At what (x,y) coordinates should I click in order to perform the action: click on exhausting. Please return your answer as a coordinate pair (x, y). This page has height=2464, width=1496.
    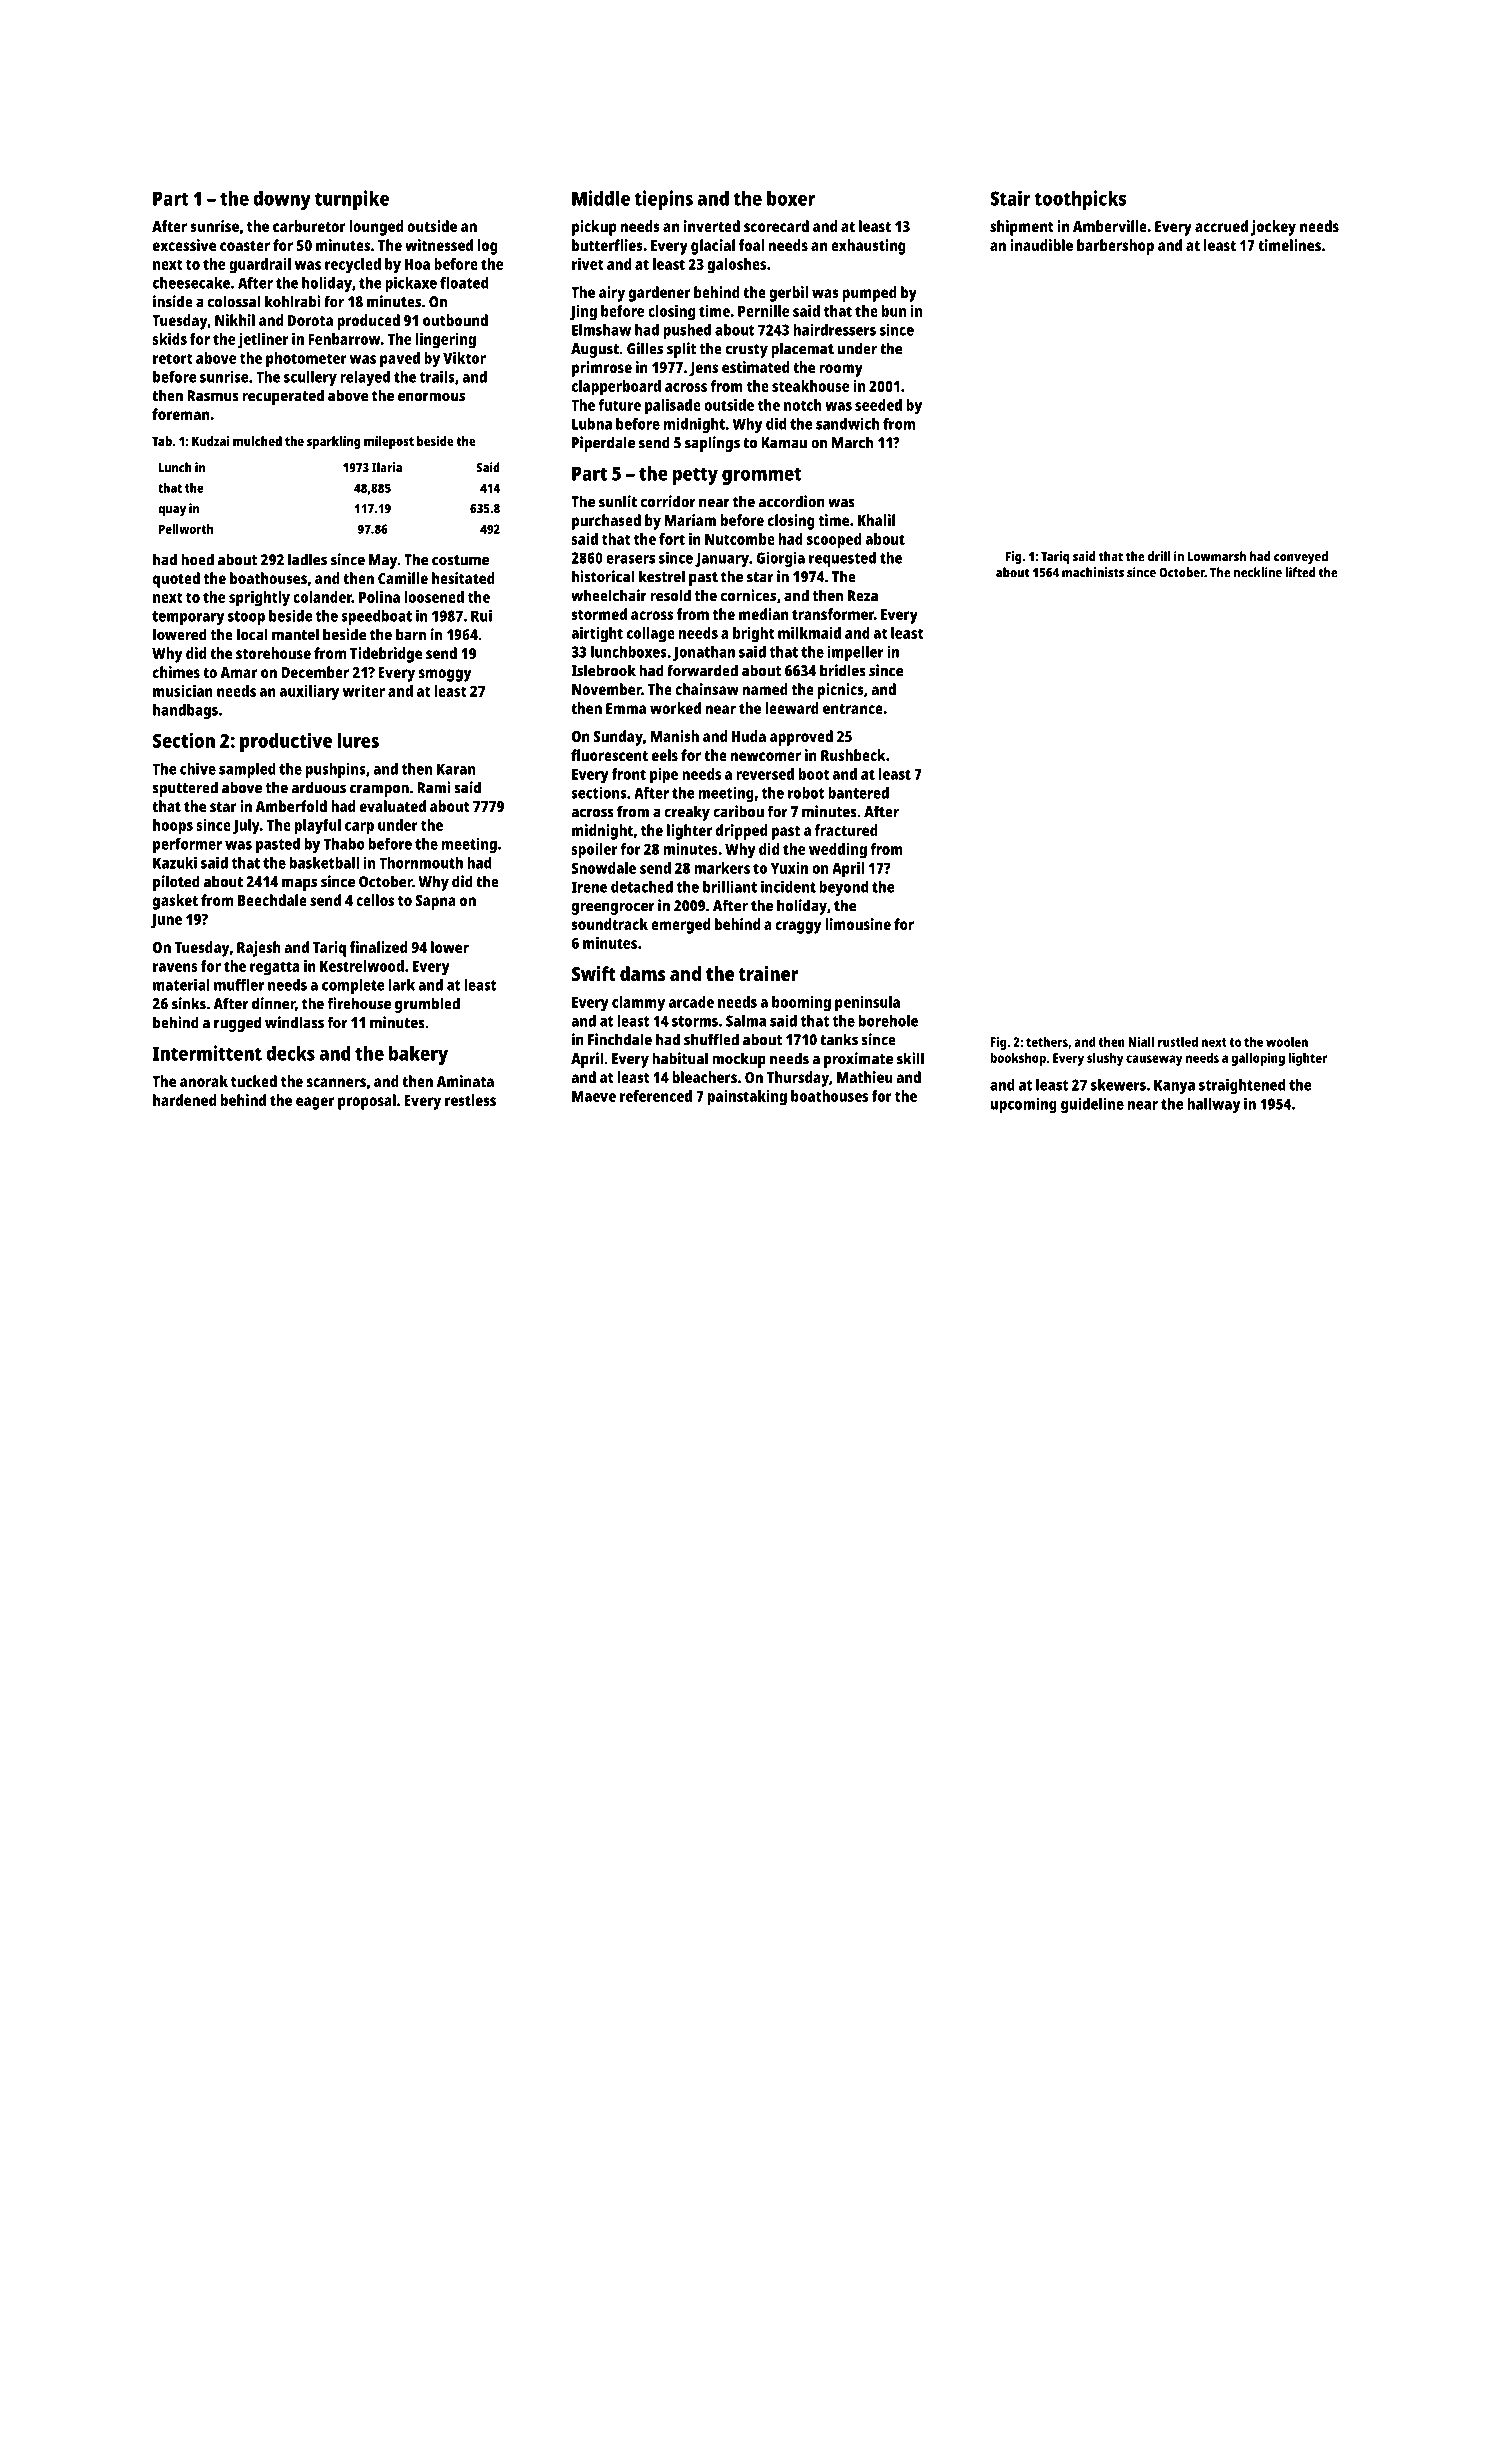
    Looking at the image, I should click on (868, 247).
